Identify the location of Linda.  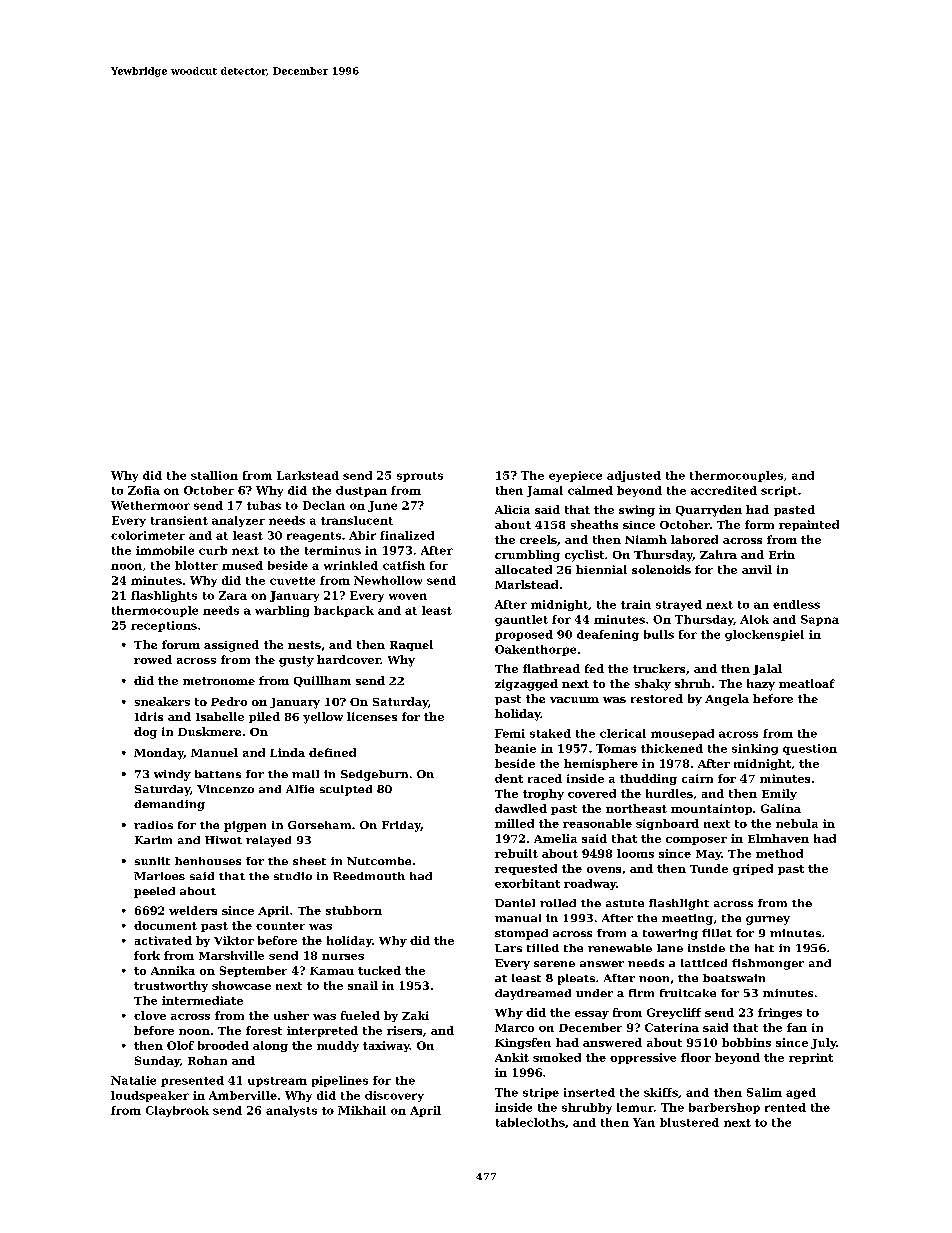
(287, 752).
